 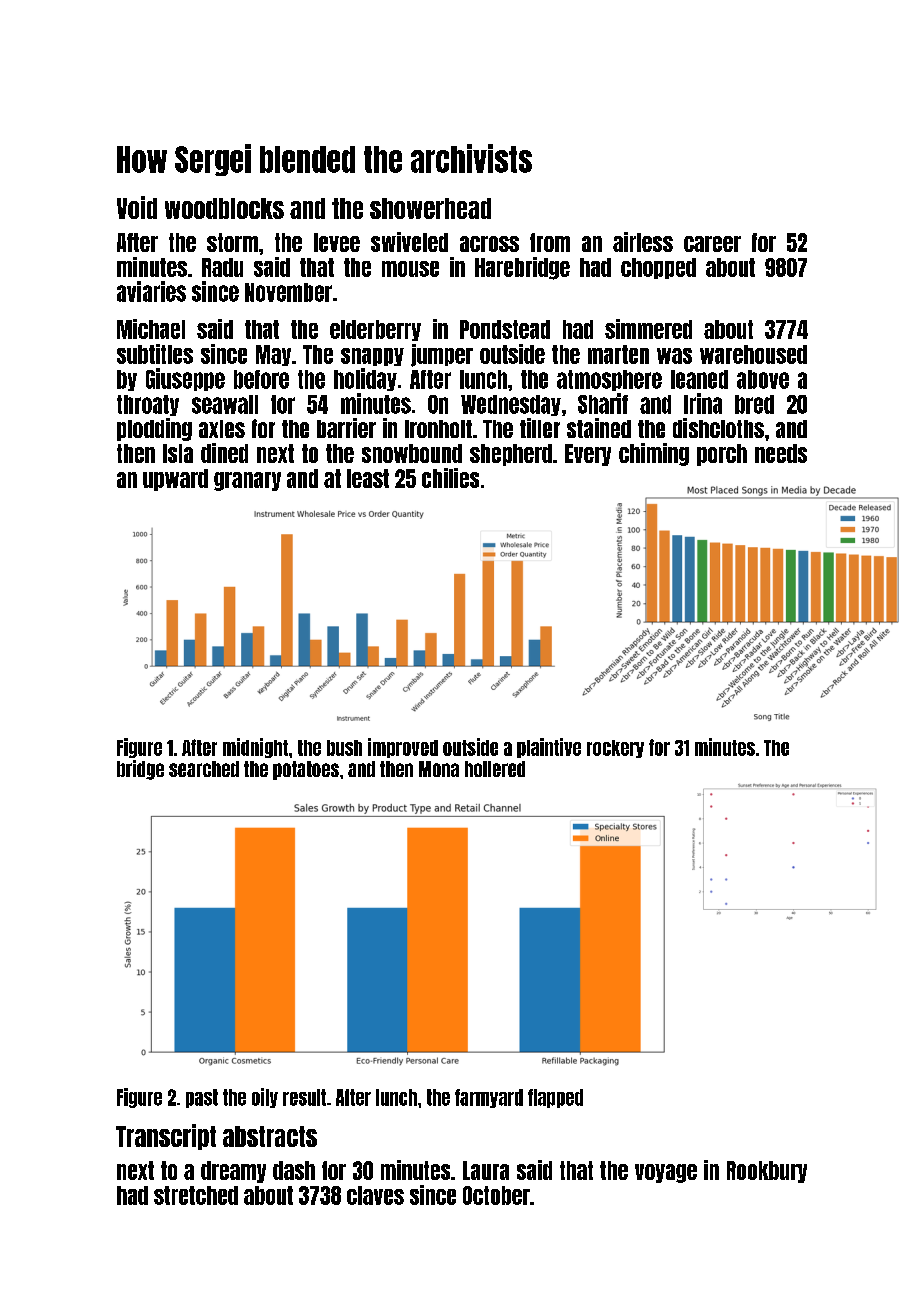 What do you see at coordinates (337, 242) in the page?
I see `levee` at bounding box center [337, 242].
